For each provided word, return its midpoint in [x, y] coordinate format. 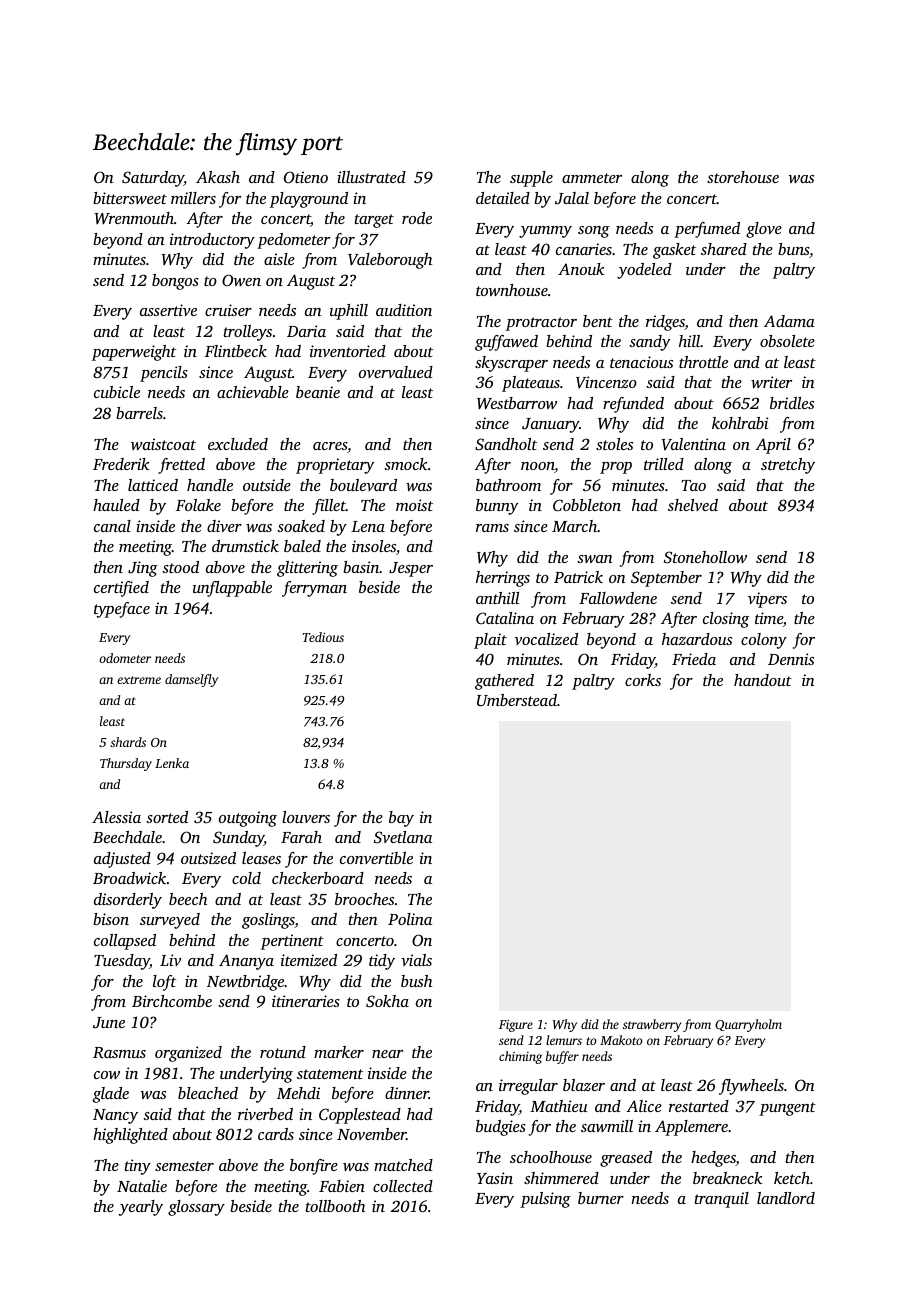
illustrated [371, 177]
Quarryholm [748, 1025]
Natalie [142, 1186]
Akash [218, 177]
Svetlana [403, 837]
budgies [501, 1128]
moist [414, 505]
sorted [167, 817]
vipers [767, 600]
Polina [410, 919]
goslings [268, 921]
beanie [318, 392]
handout [763, 680]
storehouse [743, 177]
